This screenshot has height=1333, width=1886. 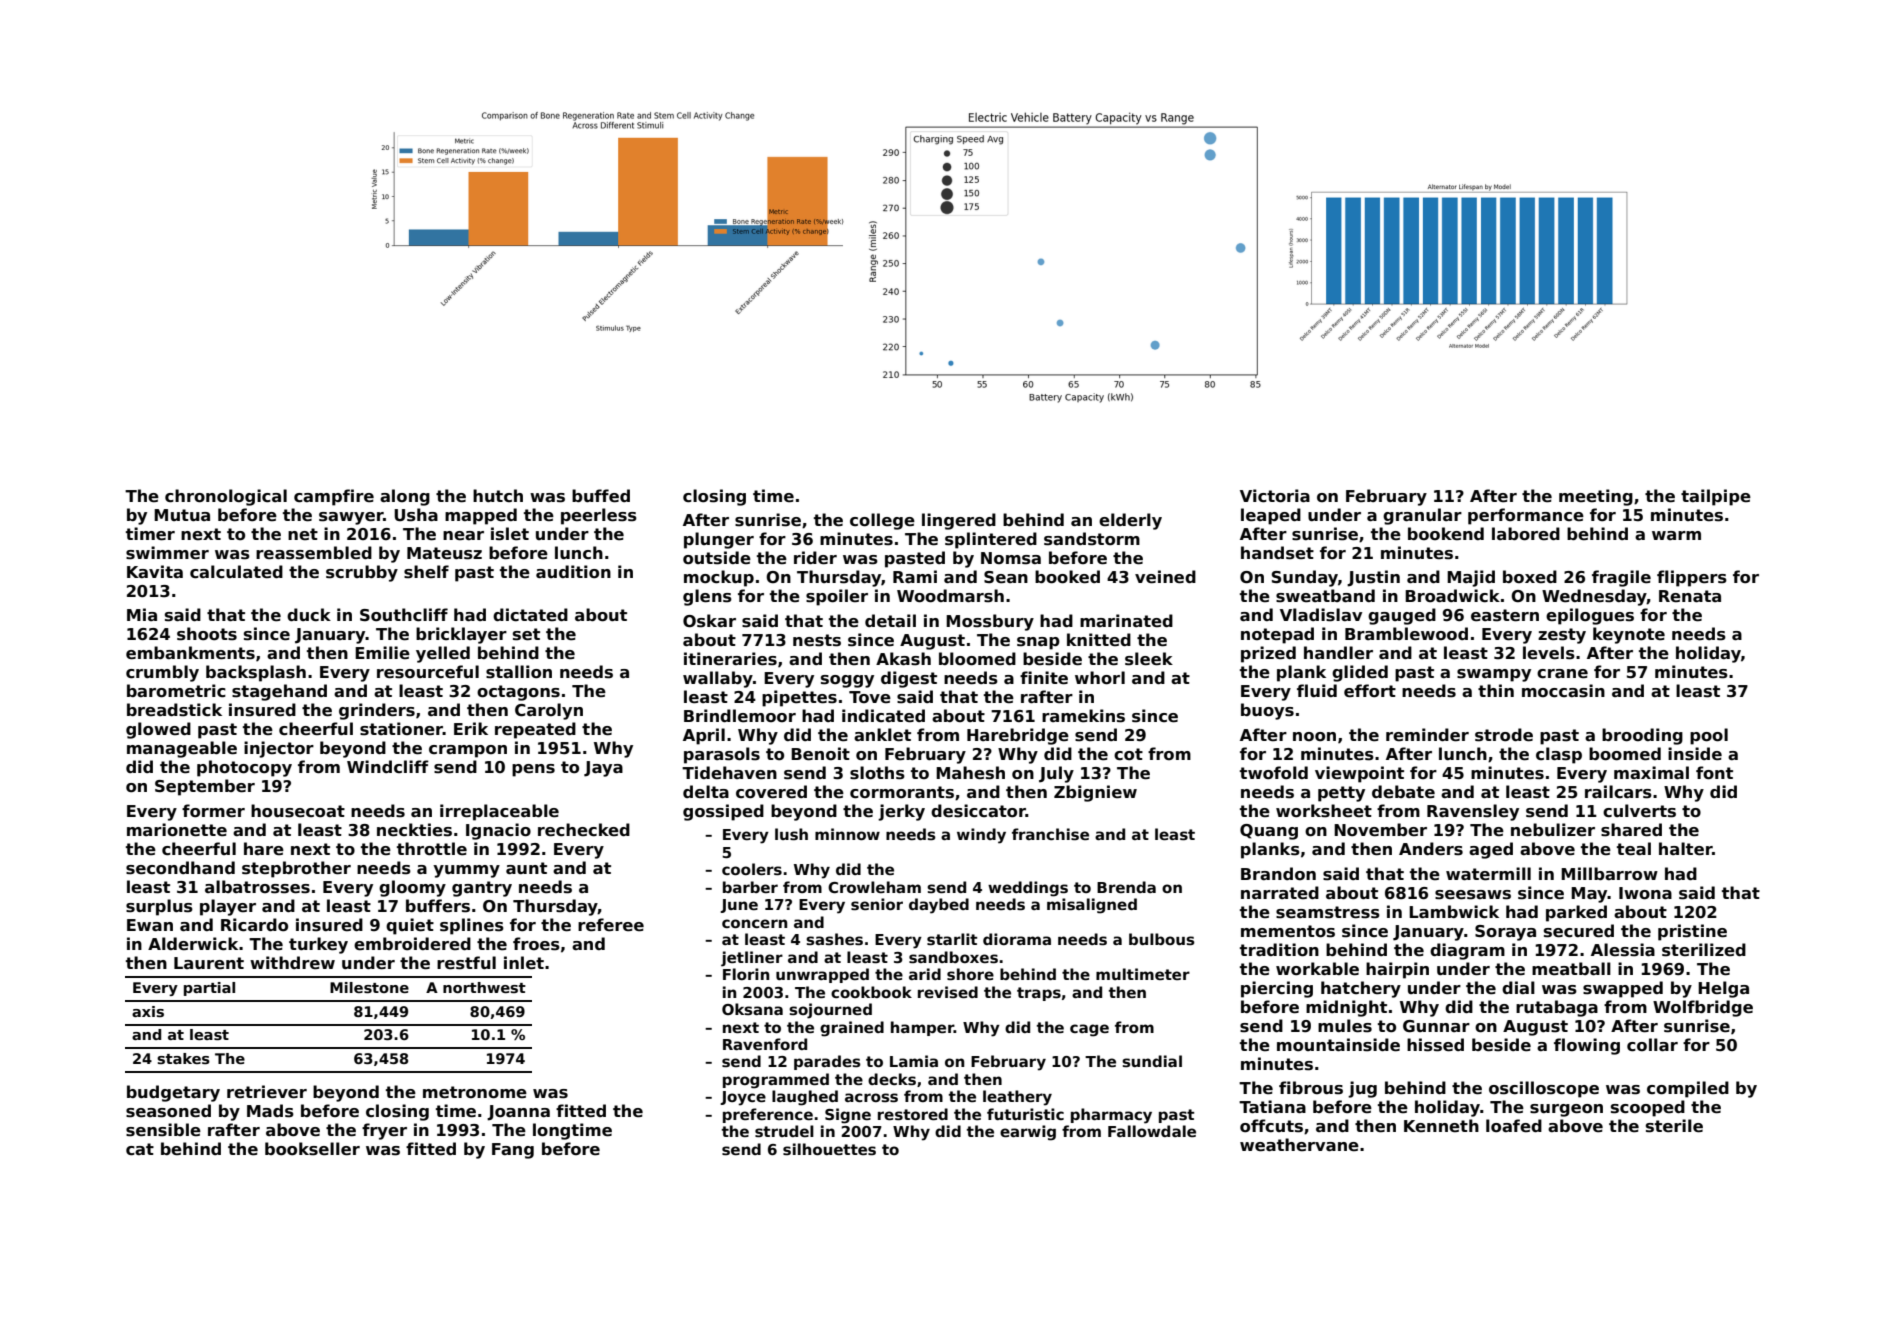 What do you see at coordinates (279, 692) in the screenshot?
I see `stagehand` at bounding box center [279, 692].
